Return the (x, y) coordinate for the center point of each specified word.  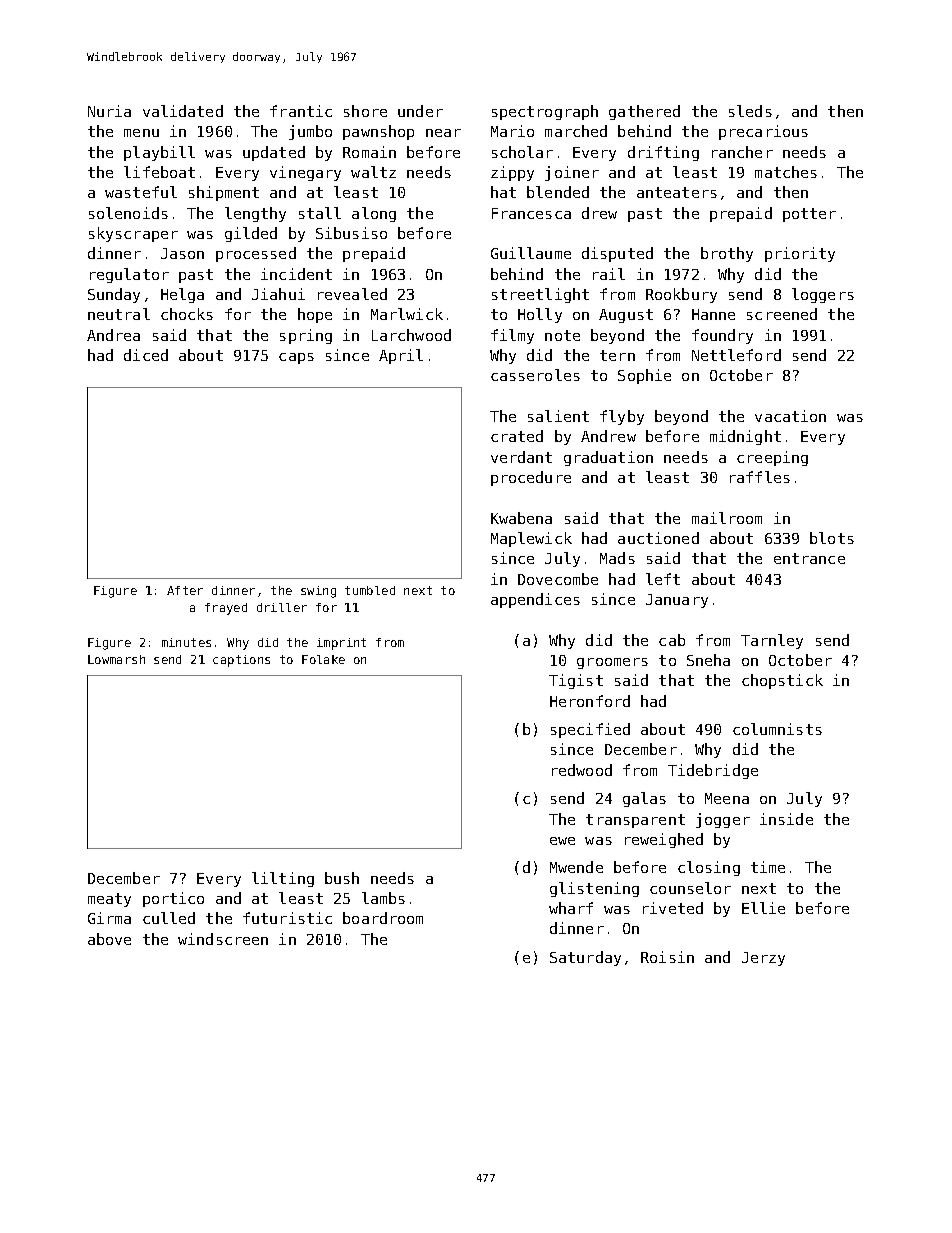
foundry (722, 336)
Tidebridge (713, 771)
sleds (750, 111)
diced (146, 355)
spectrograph (545, 112)
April (401, 356)
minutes (186, 642)
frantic (301, 111)
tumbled (370, 590)
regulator (129, 275)
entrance (809, 558)
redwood (582, 770)
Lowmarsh (116, 659)
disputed (617, 254)
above (109, 939)
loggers (823, 295)
